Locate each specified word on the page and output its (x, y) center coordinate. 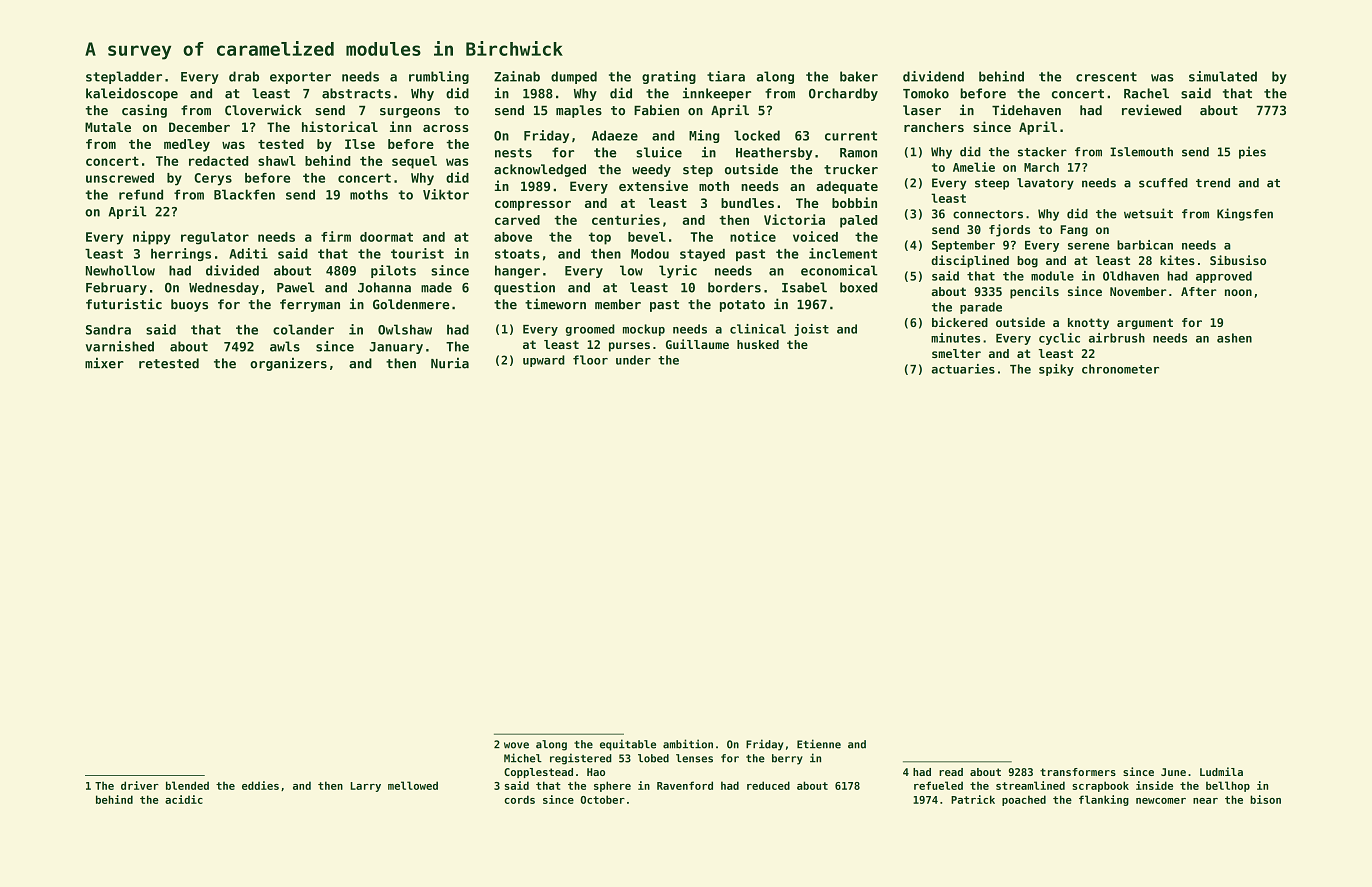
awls (285, 346)
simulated (1223, 76)
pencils (1034, 292)
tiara (726, 76)
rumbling (439, 77)
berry (787, 759)
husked (758, 344)
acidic (184, 799)
